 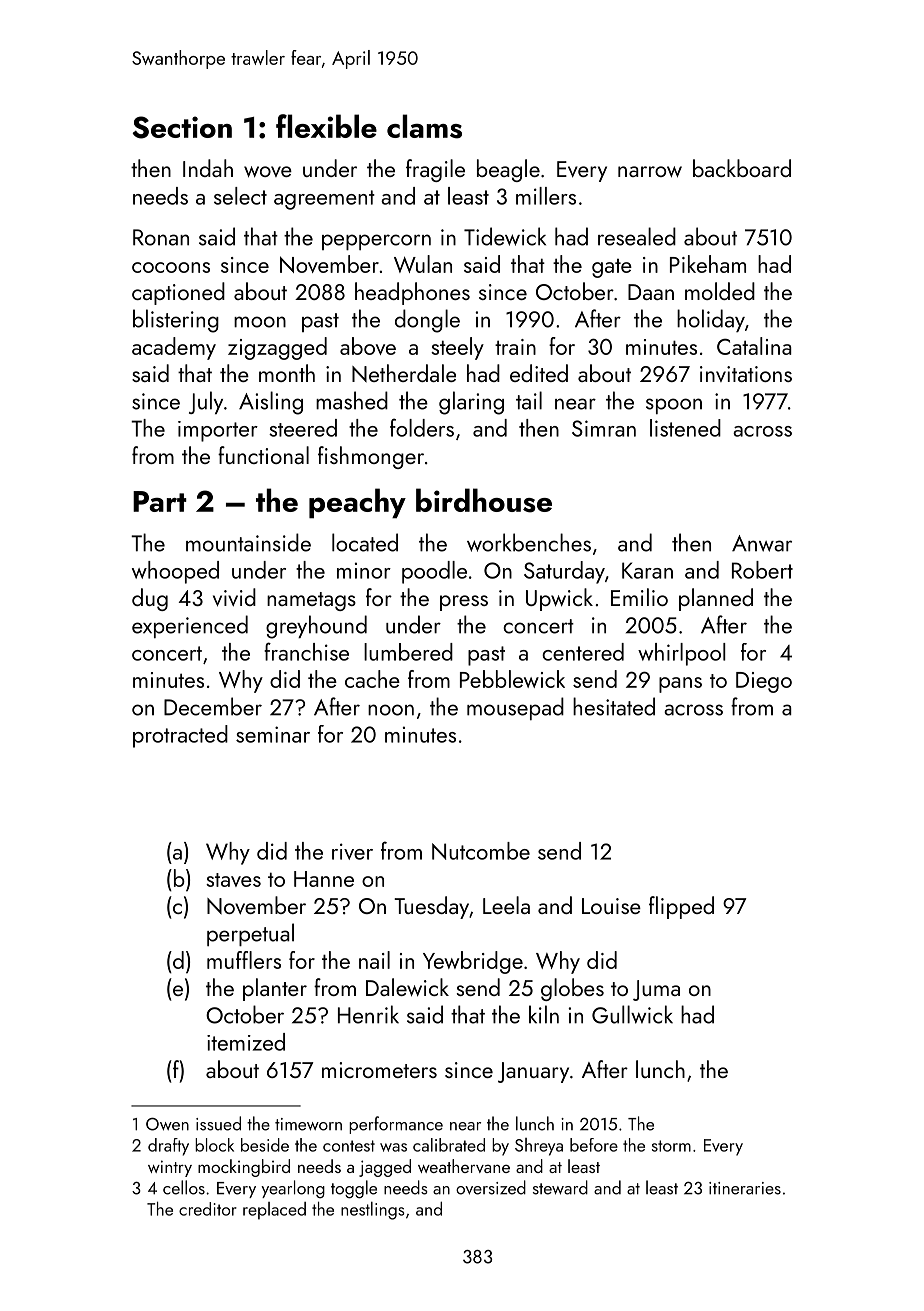 I want to click on staves, so click(x=233, y=880).
